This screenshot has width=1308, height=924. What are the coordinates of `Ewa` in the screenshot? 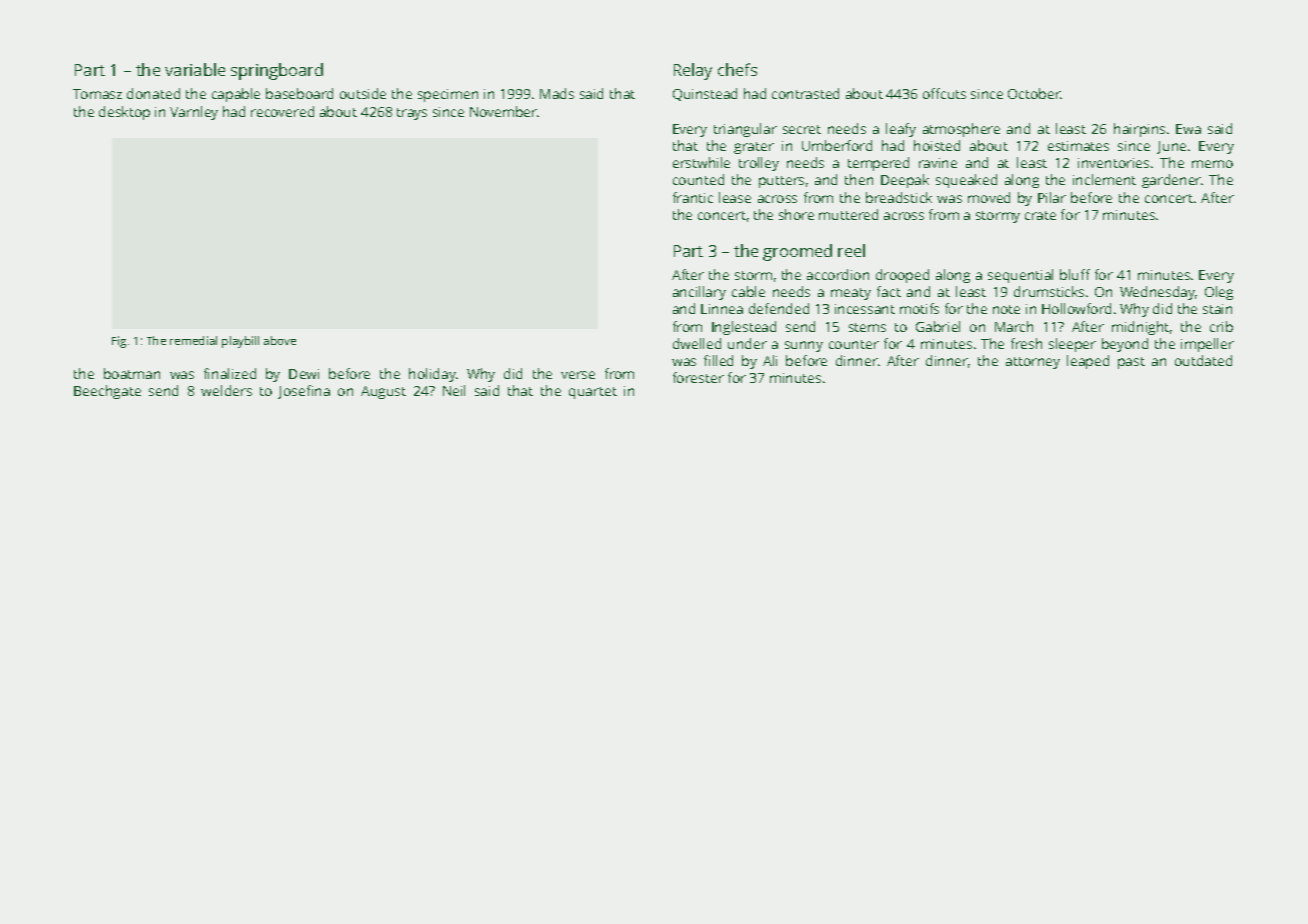 It's located at (1188, 129).
